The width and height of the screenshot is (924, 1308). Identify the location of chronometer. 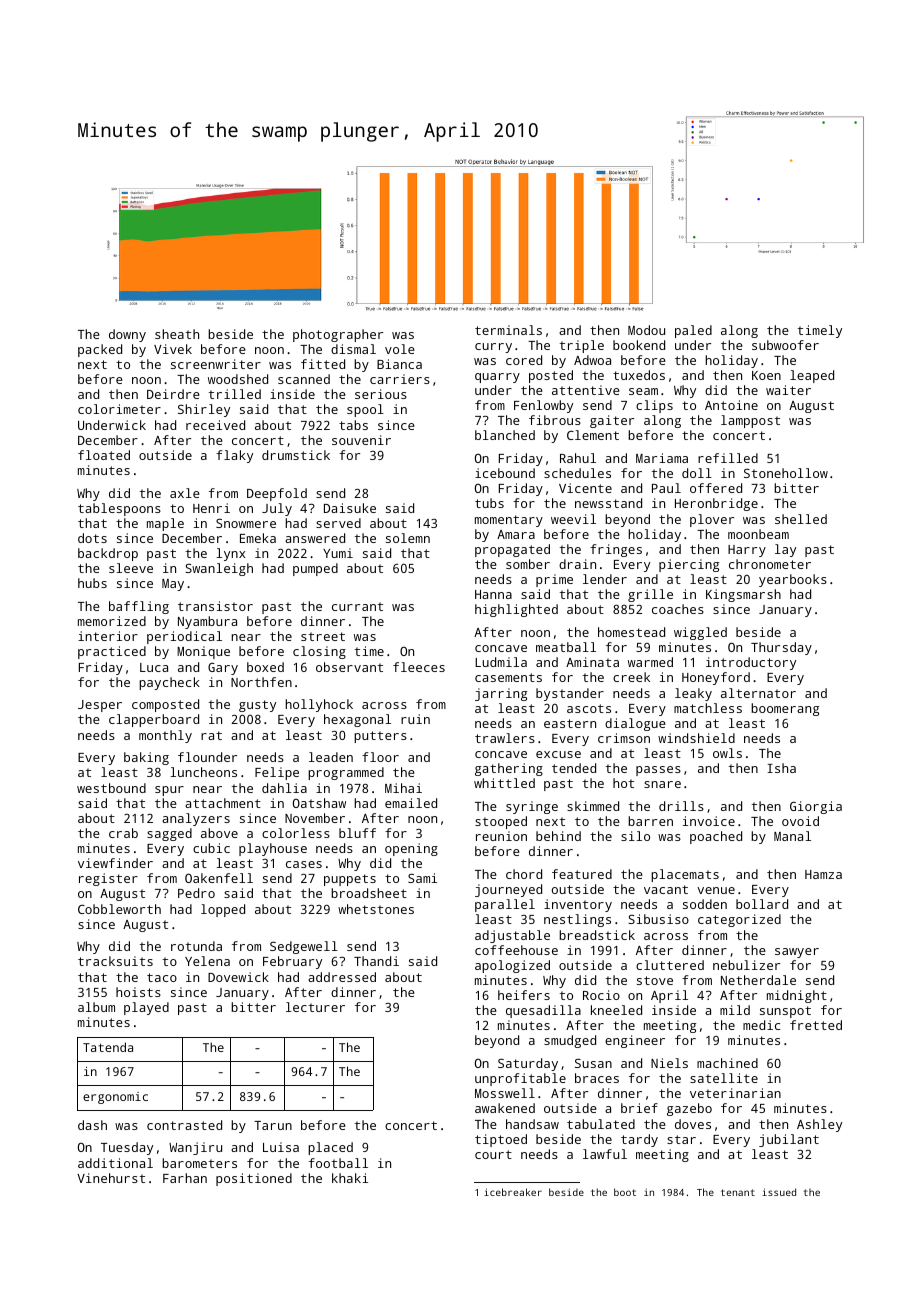
(770, 564).
